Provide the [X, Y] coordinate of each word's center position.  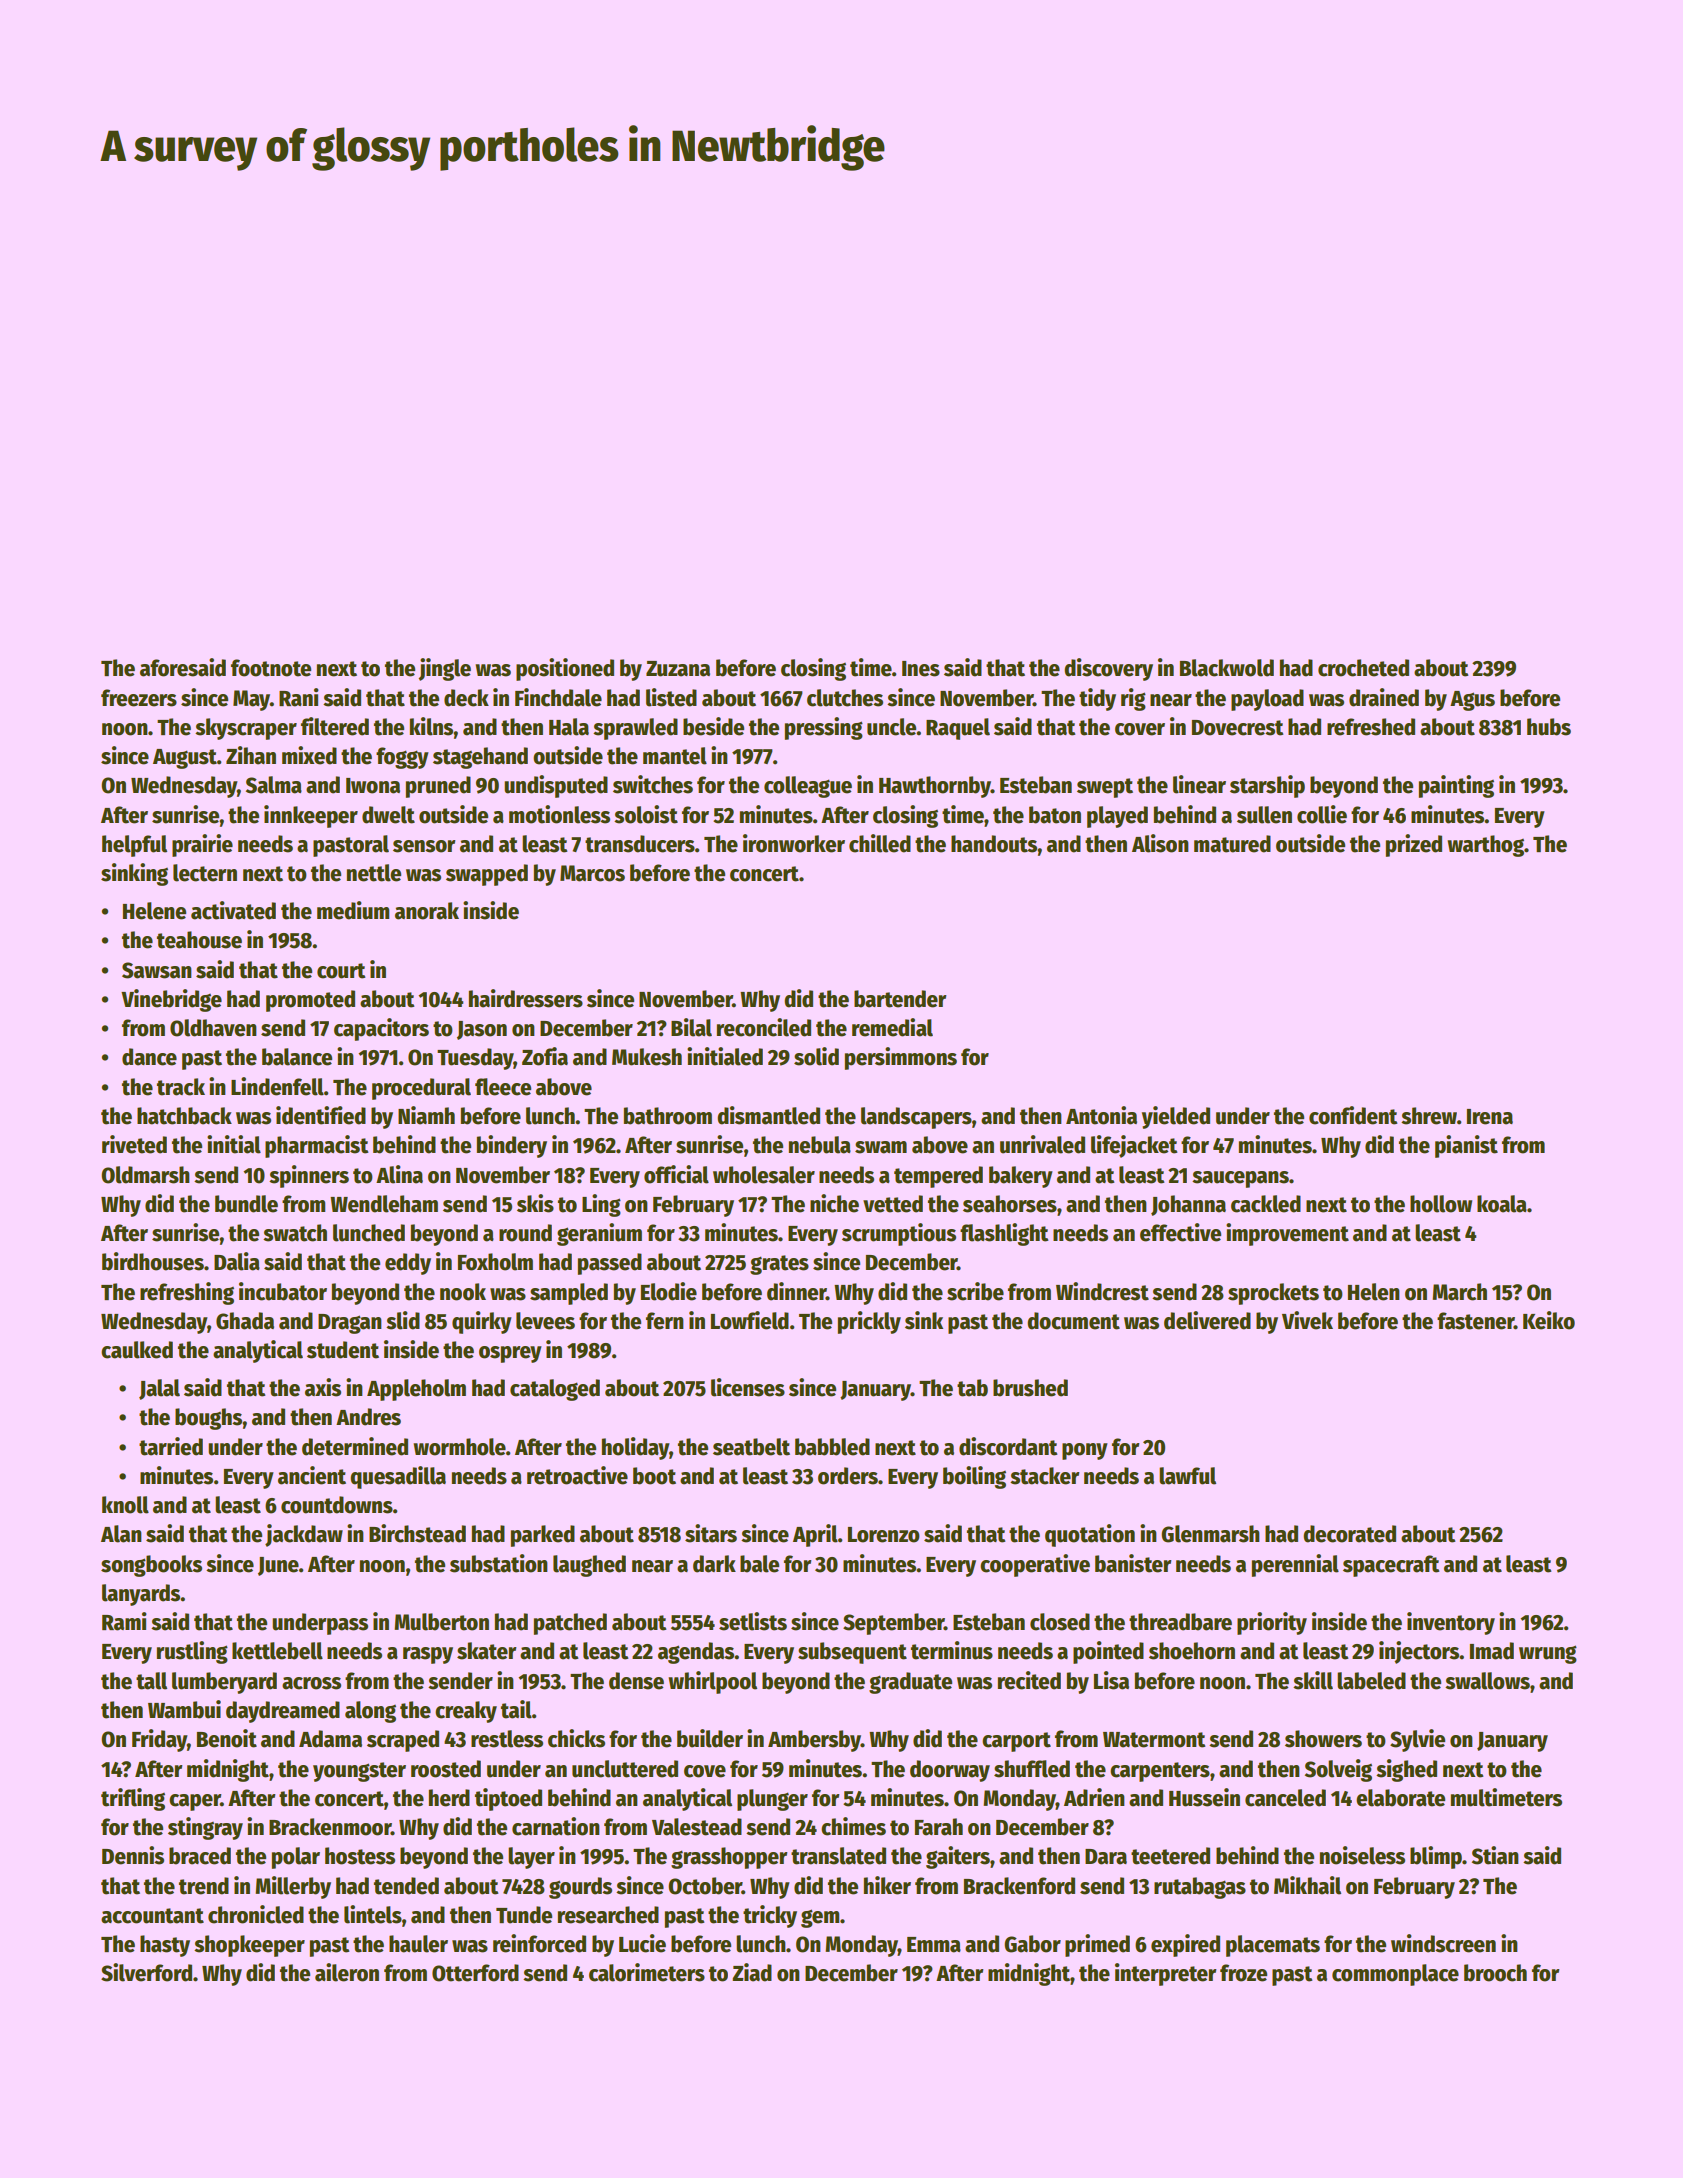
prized [1414, 845]
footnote [271, 668]
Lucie [642, 1943]
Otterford [475, 1973]
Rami [124, 1621]
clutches [845, 698]
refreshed [1371, 727]
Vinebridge [171, 1000]
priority [1272, 1623]
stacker [1044, 1476]
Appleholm [416, 1390]
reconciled [764, 1027]
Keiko [1549, 1320]
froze [1243, 1973]
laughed [589, 1566]
